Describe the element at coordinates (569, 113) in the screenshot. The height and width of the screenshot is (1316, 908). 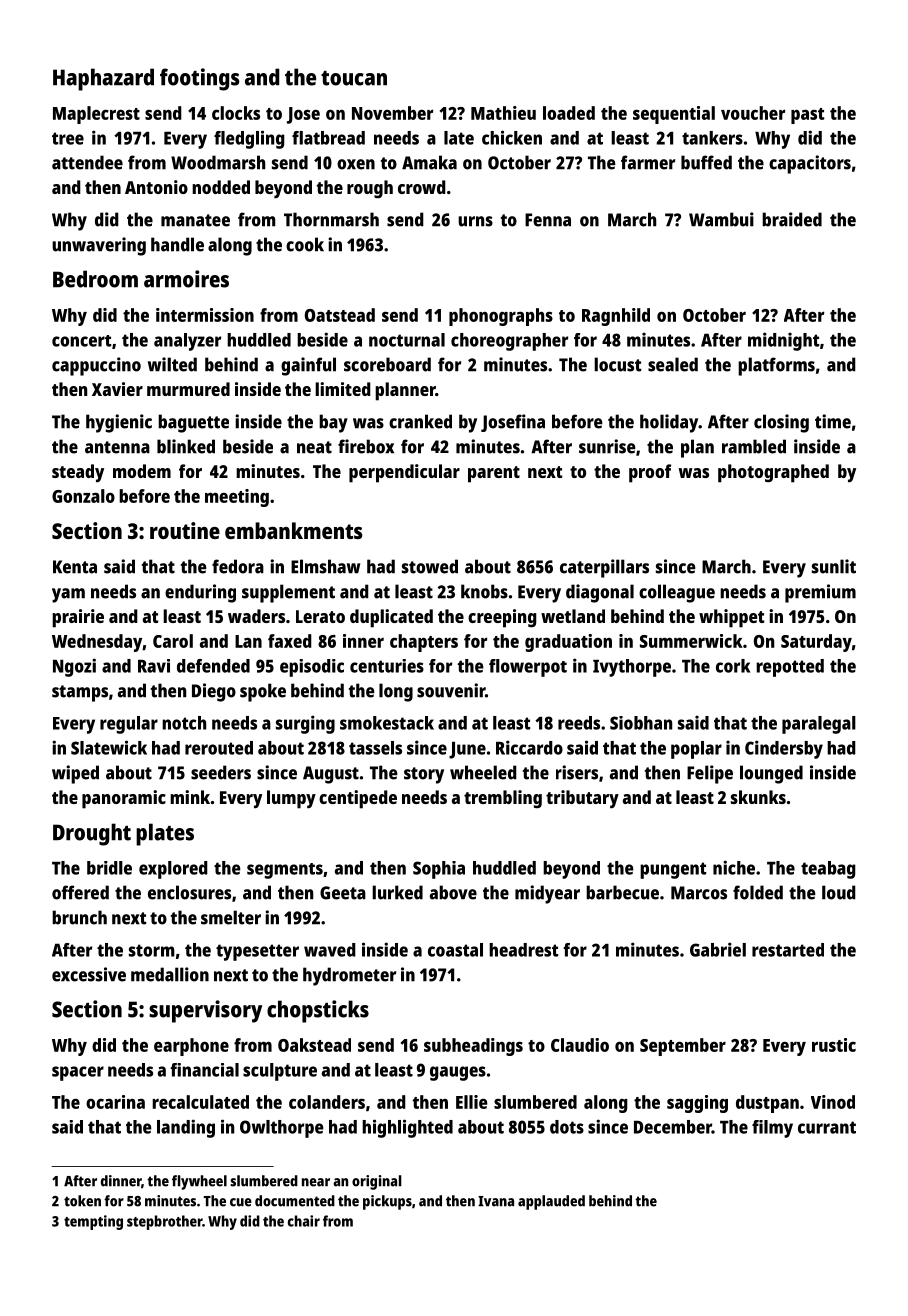
I see `loaded` at that location.
